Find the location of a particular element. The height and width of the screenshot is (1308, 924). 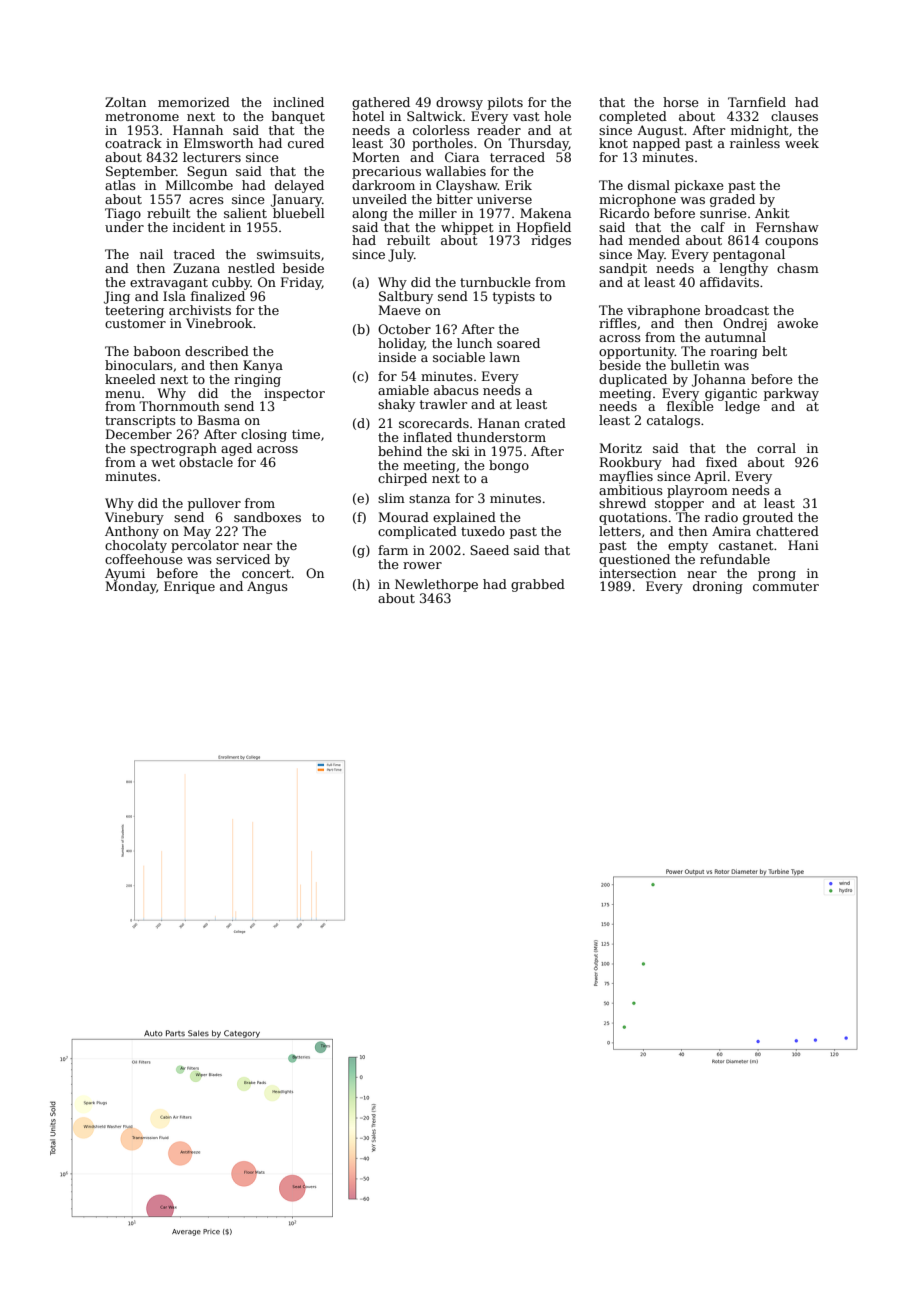

pentagonal is located at coordinates (749, 255).
